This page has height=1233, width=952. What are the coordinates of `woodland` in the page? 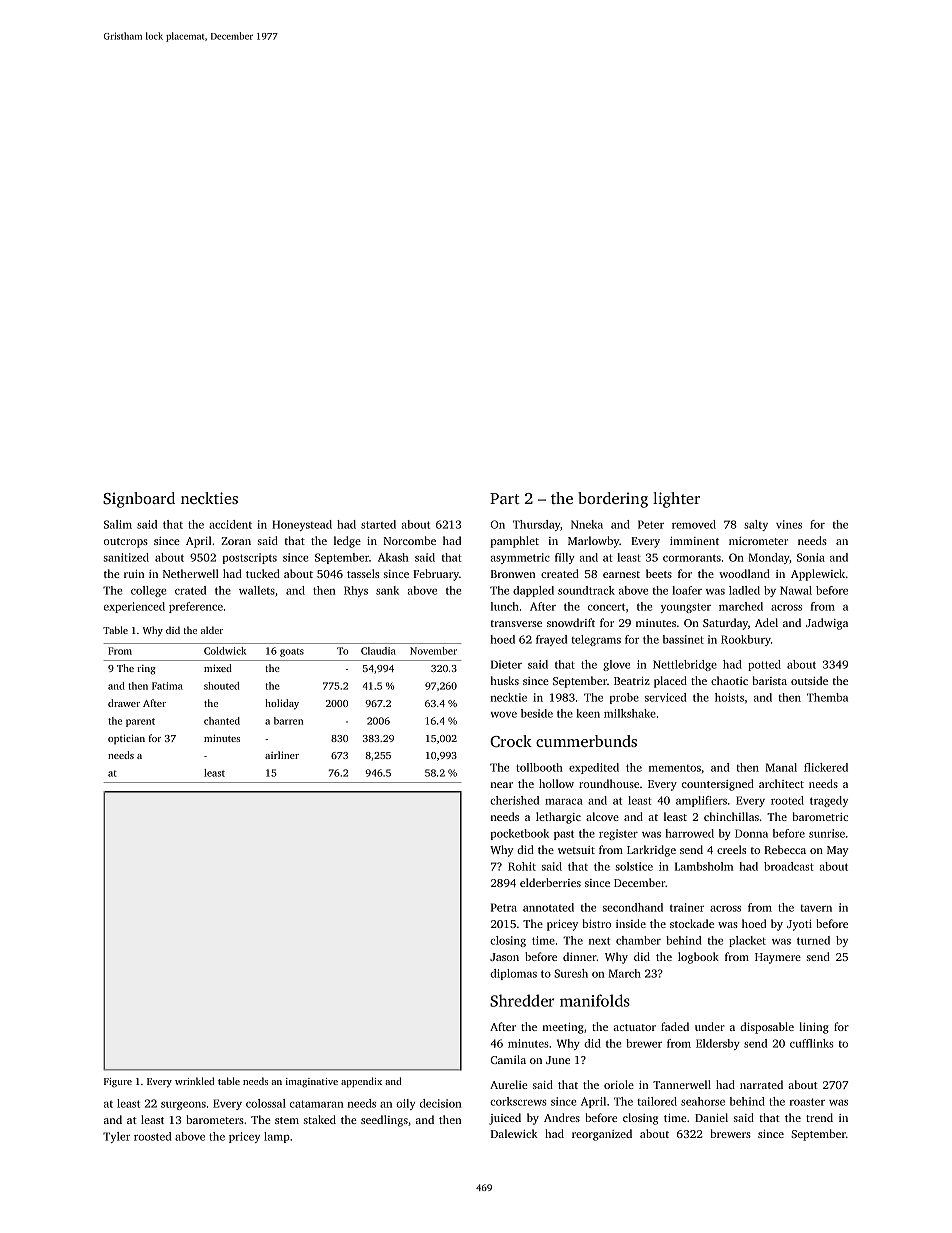 It's located at (744, 573).
